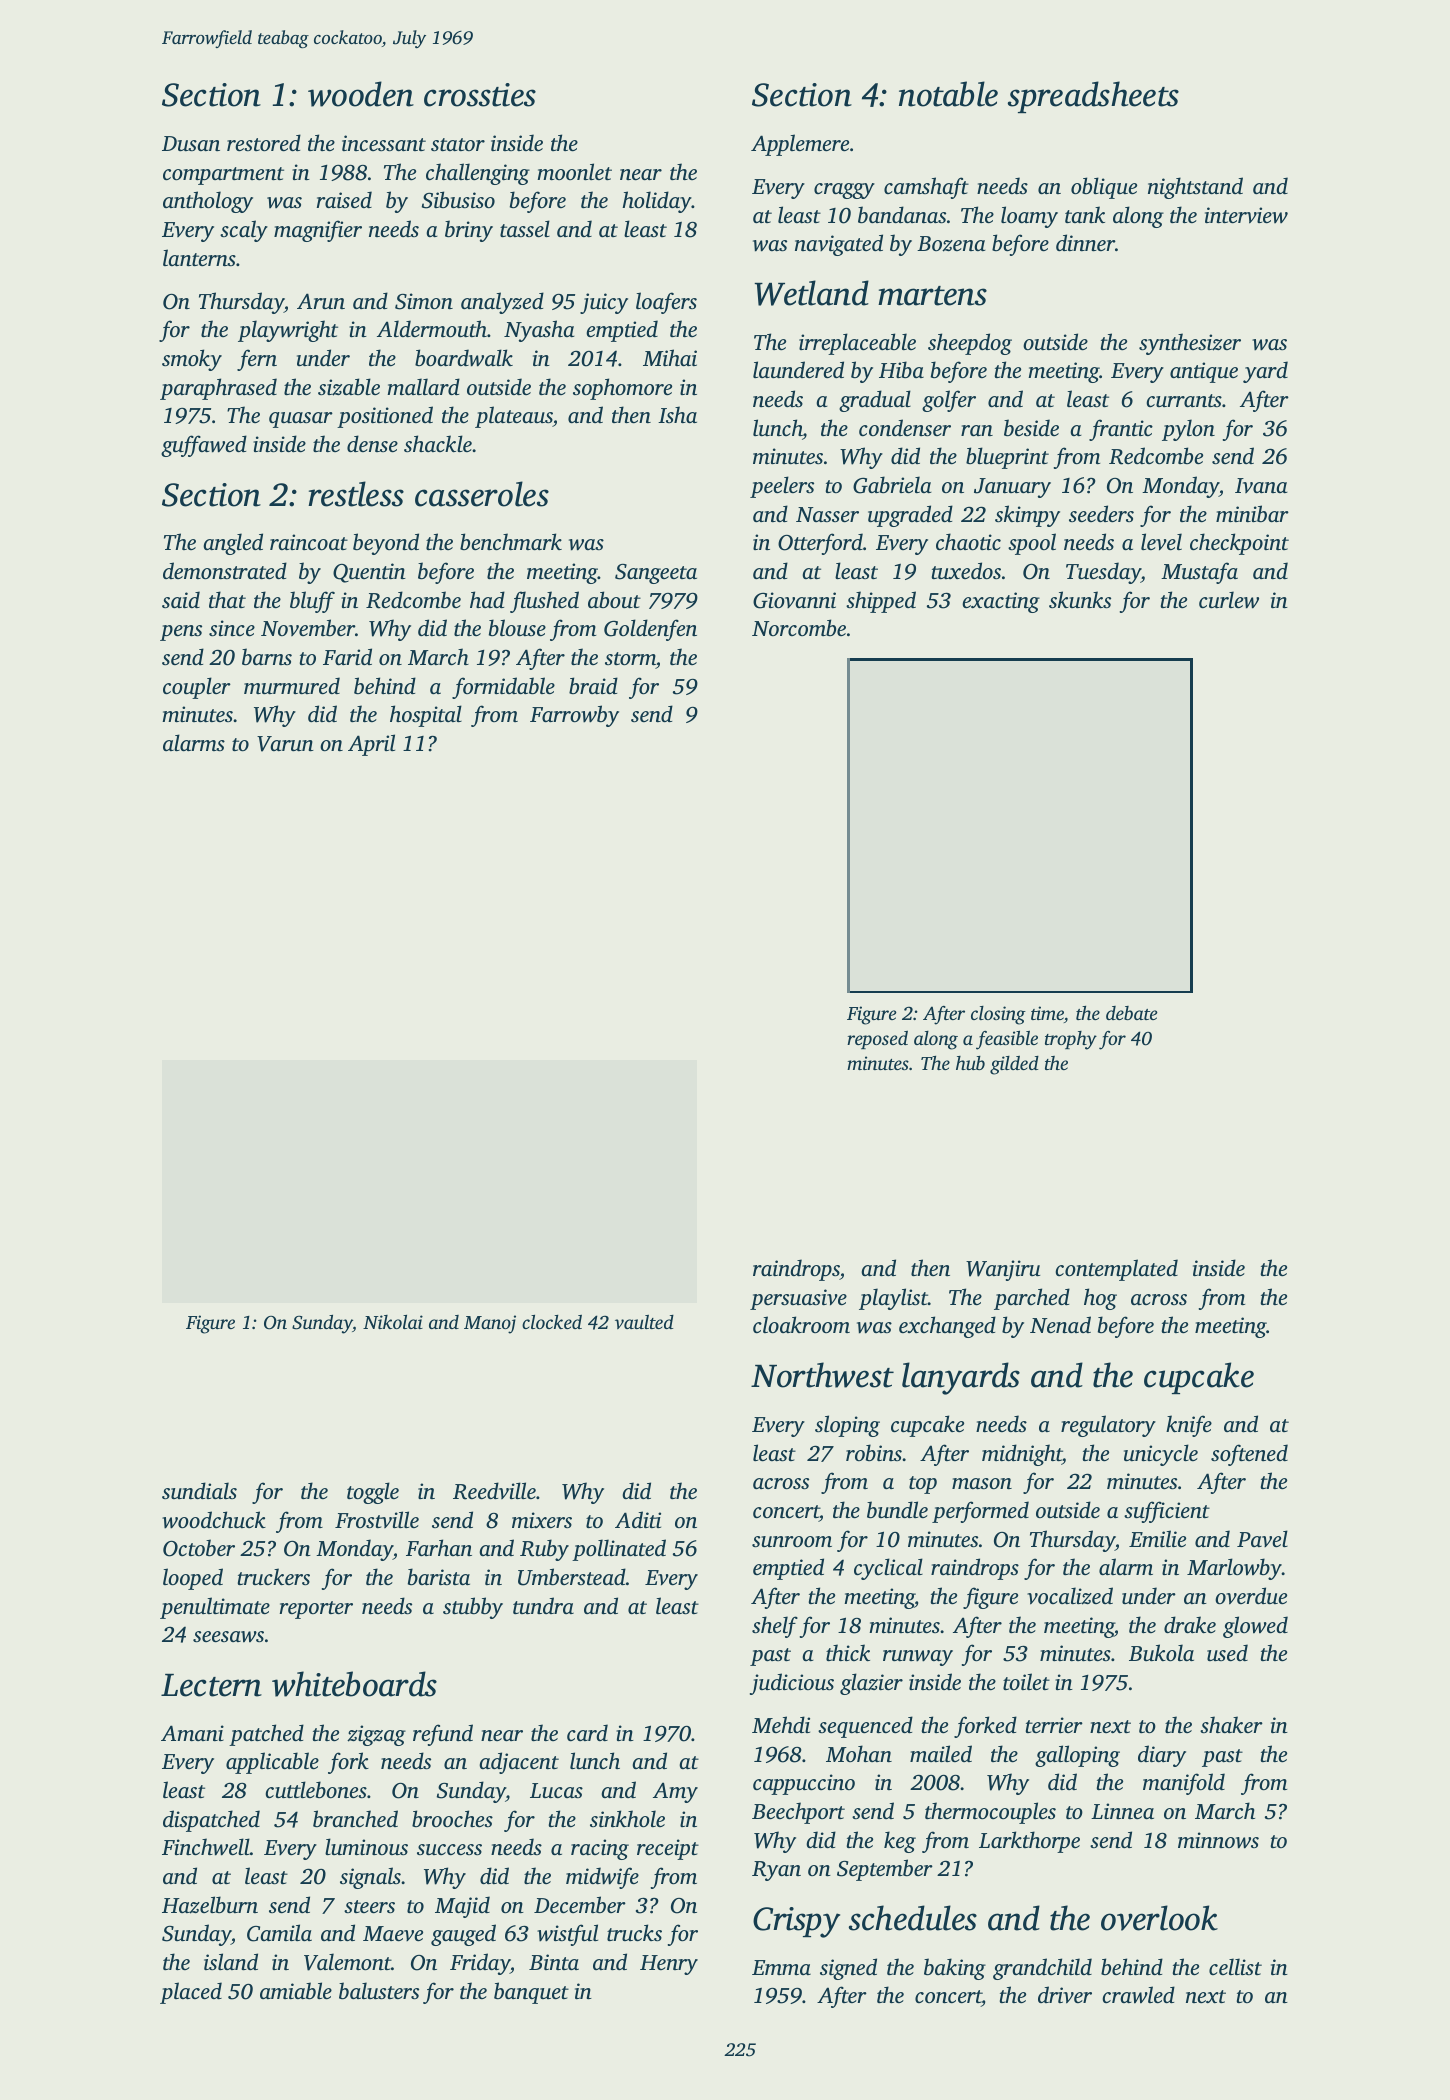 This document has width=1450, height=2100. What do you see at coordinates (1229, 600) in the document?
I see `curlew` at bounding box center [1229, 600].
